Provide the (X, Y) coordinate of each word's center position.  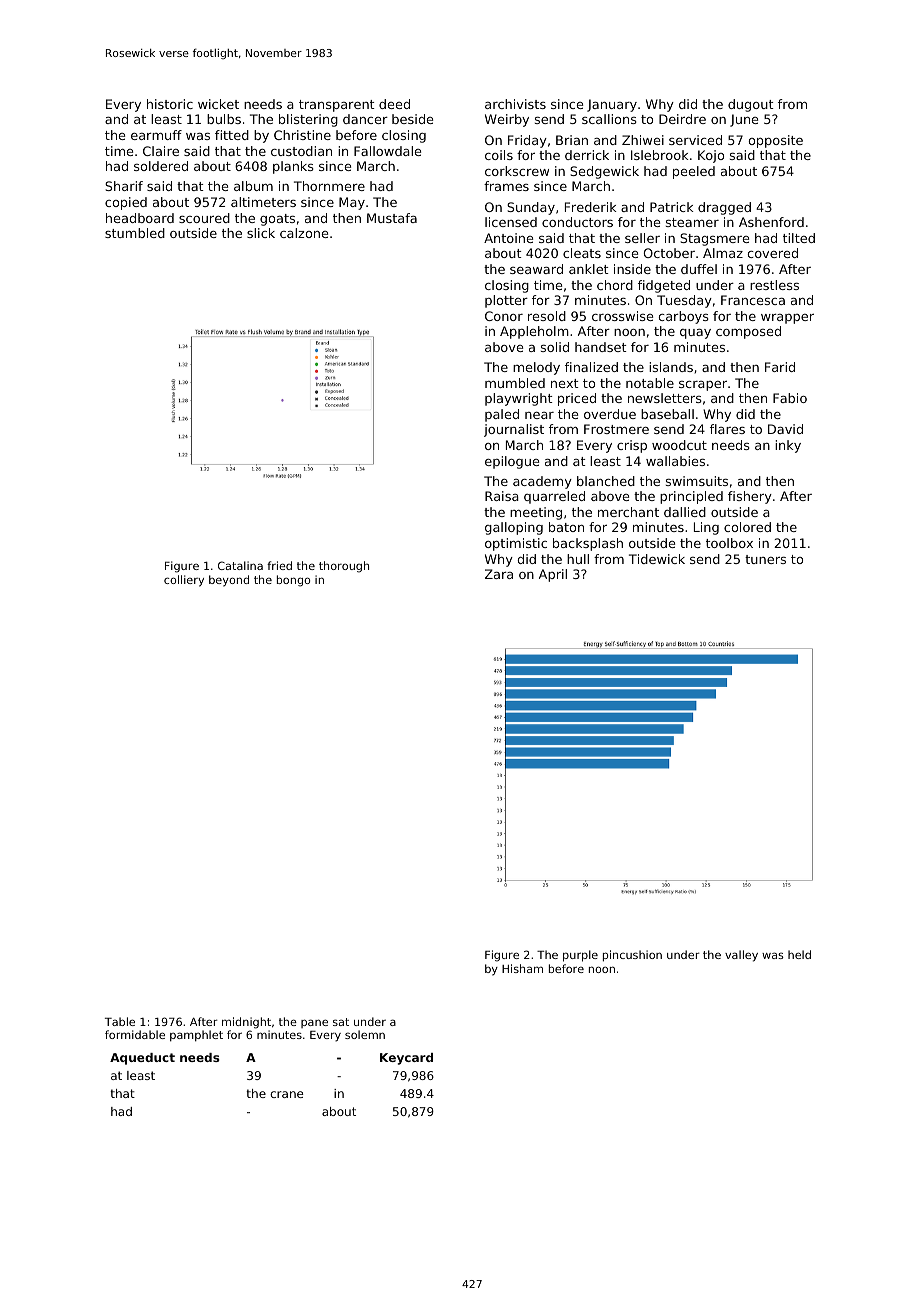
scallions (609, 119)
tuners (765, 559)
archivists (515, 104)
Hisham (522, 968)
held (799, 954)
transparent (337, 106)
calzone (304, 233)
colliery (184, 581)
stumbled (135, 233)
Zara (499, 574)
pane (314, 1023)
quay (695, 334)
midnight (246, 1023)
